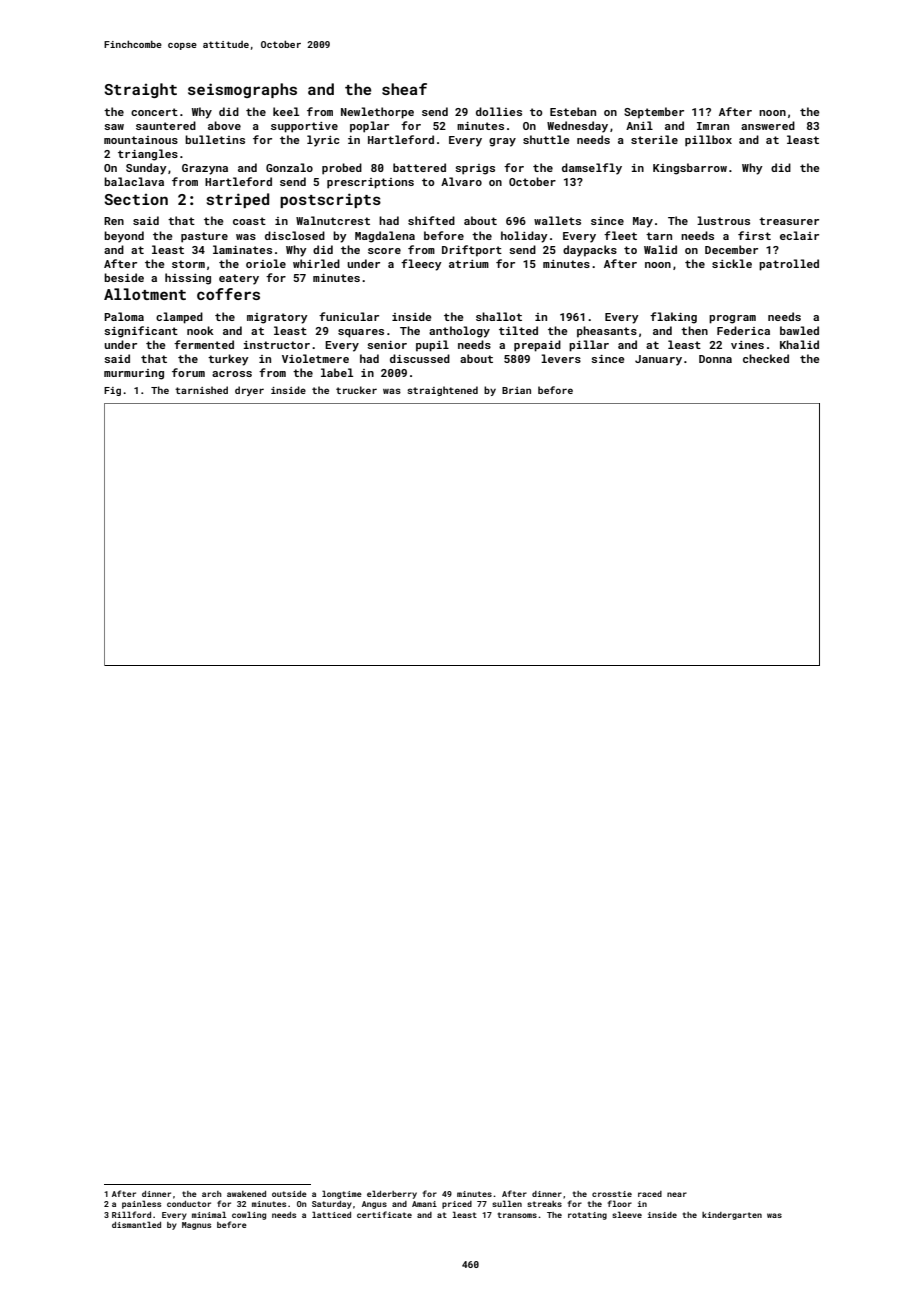 The width and height of the page is (924, 1308). I want to click on Brian, so click(516, 390).
